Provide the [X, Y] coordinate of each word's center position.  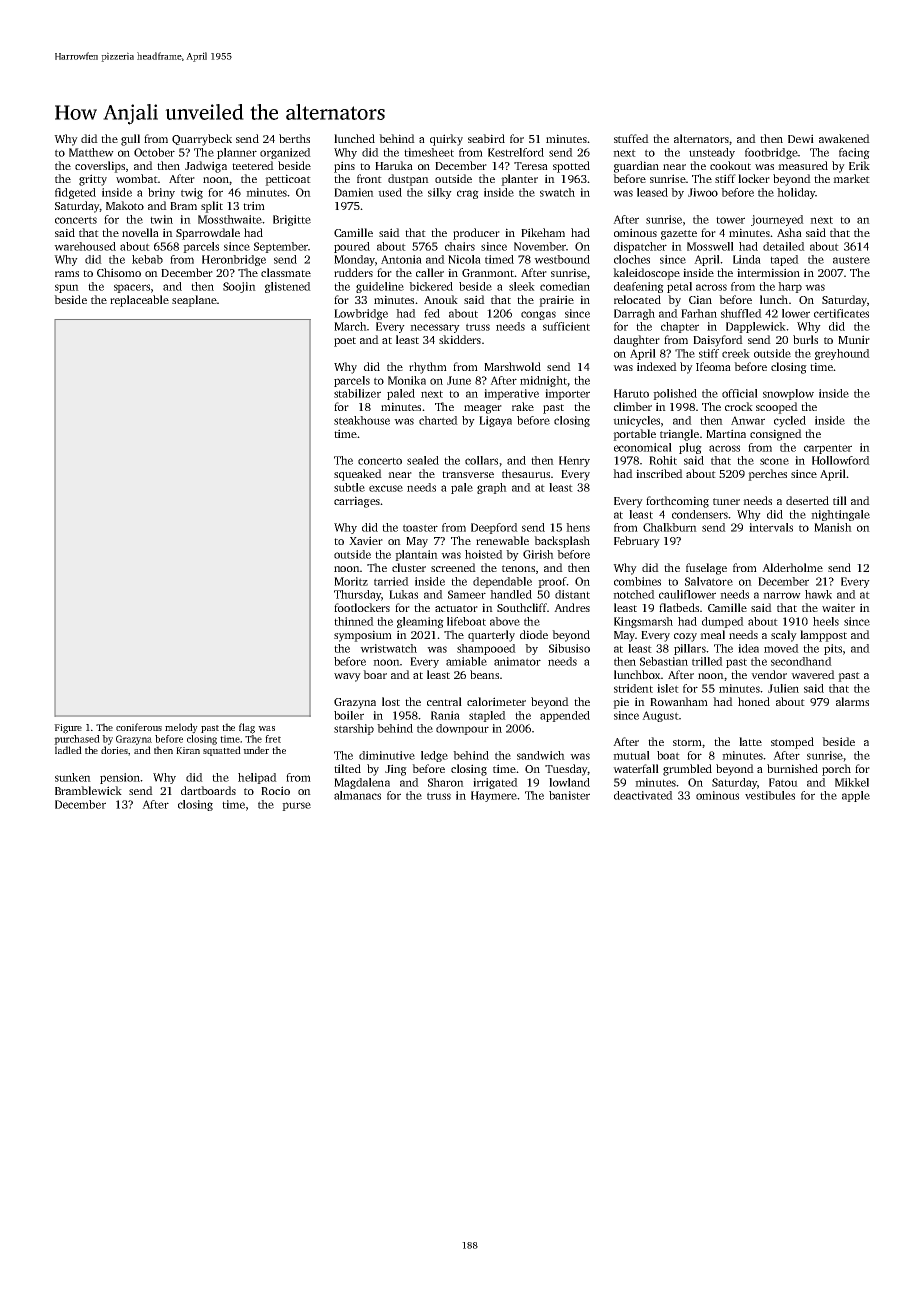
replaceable [139, 301]
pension [120, 778]
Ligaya [495, 421]
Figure [68, 729]
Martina [726, 433]
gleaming [420, 622]
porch [836, 770]
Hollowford [841, 460]
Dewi [801, 138]
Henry [574, 461]
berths [294, 138]
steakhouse [362, 420]
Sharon [446, 782]
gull [130, 140]
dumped [723, 622]
